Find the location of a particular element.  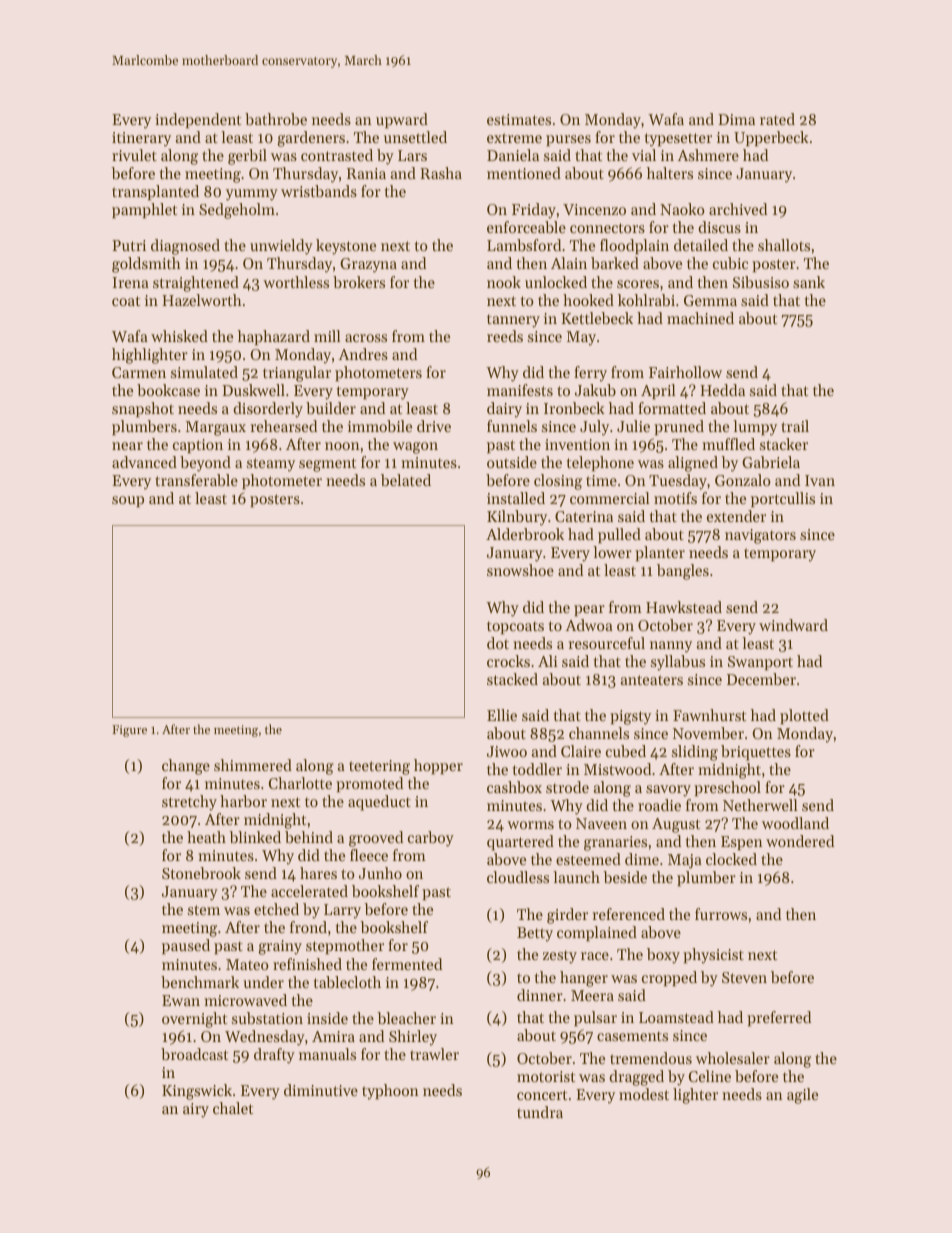

Maja is located at coordinates (685, 861).
